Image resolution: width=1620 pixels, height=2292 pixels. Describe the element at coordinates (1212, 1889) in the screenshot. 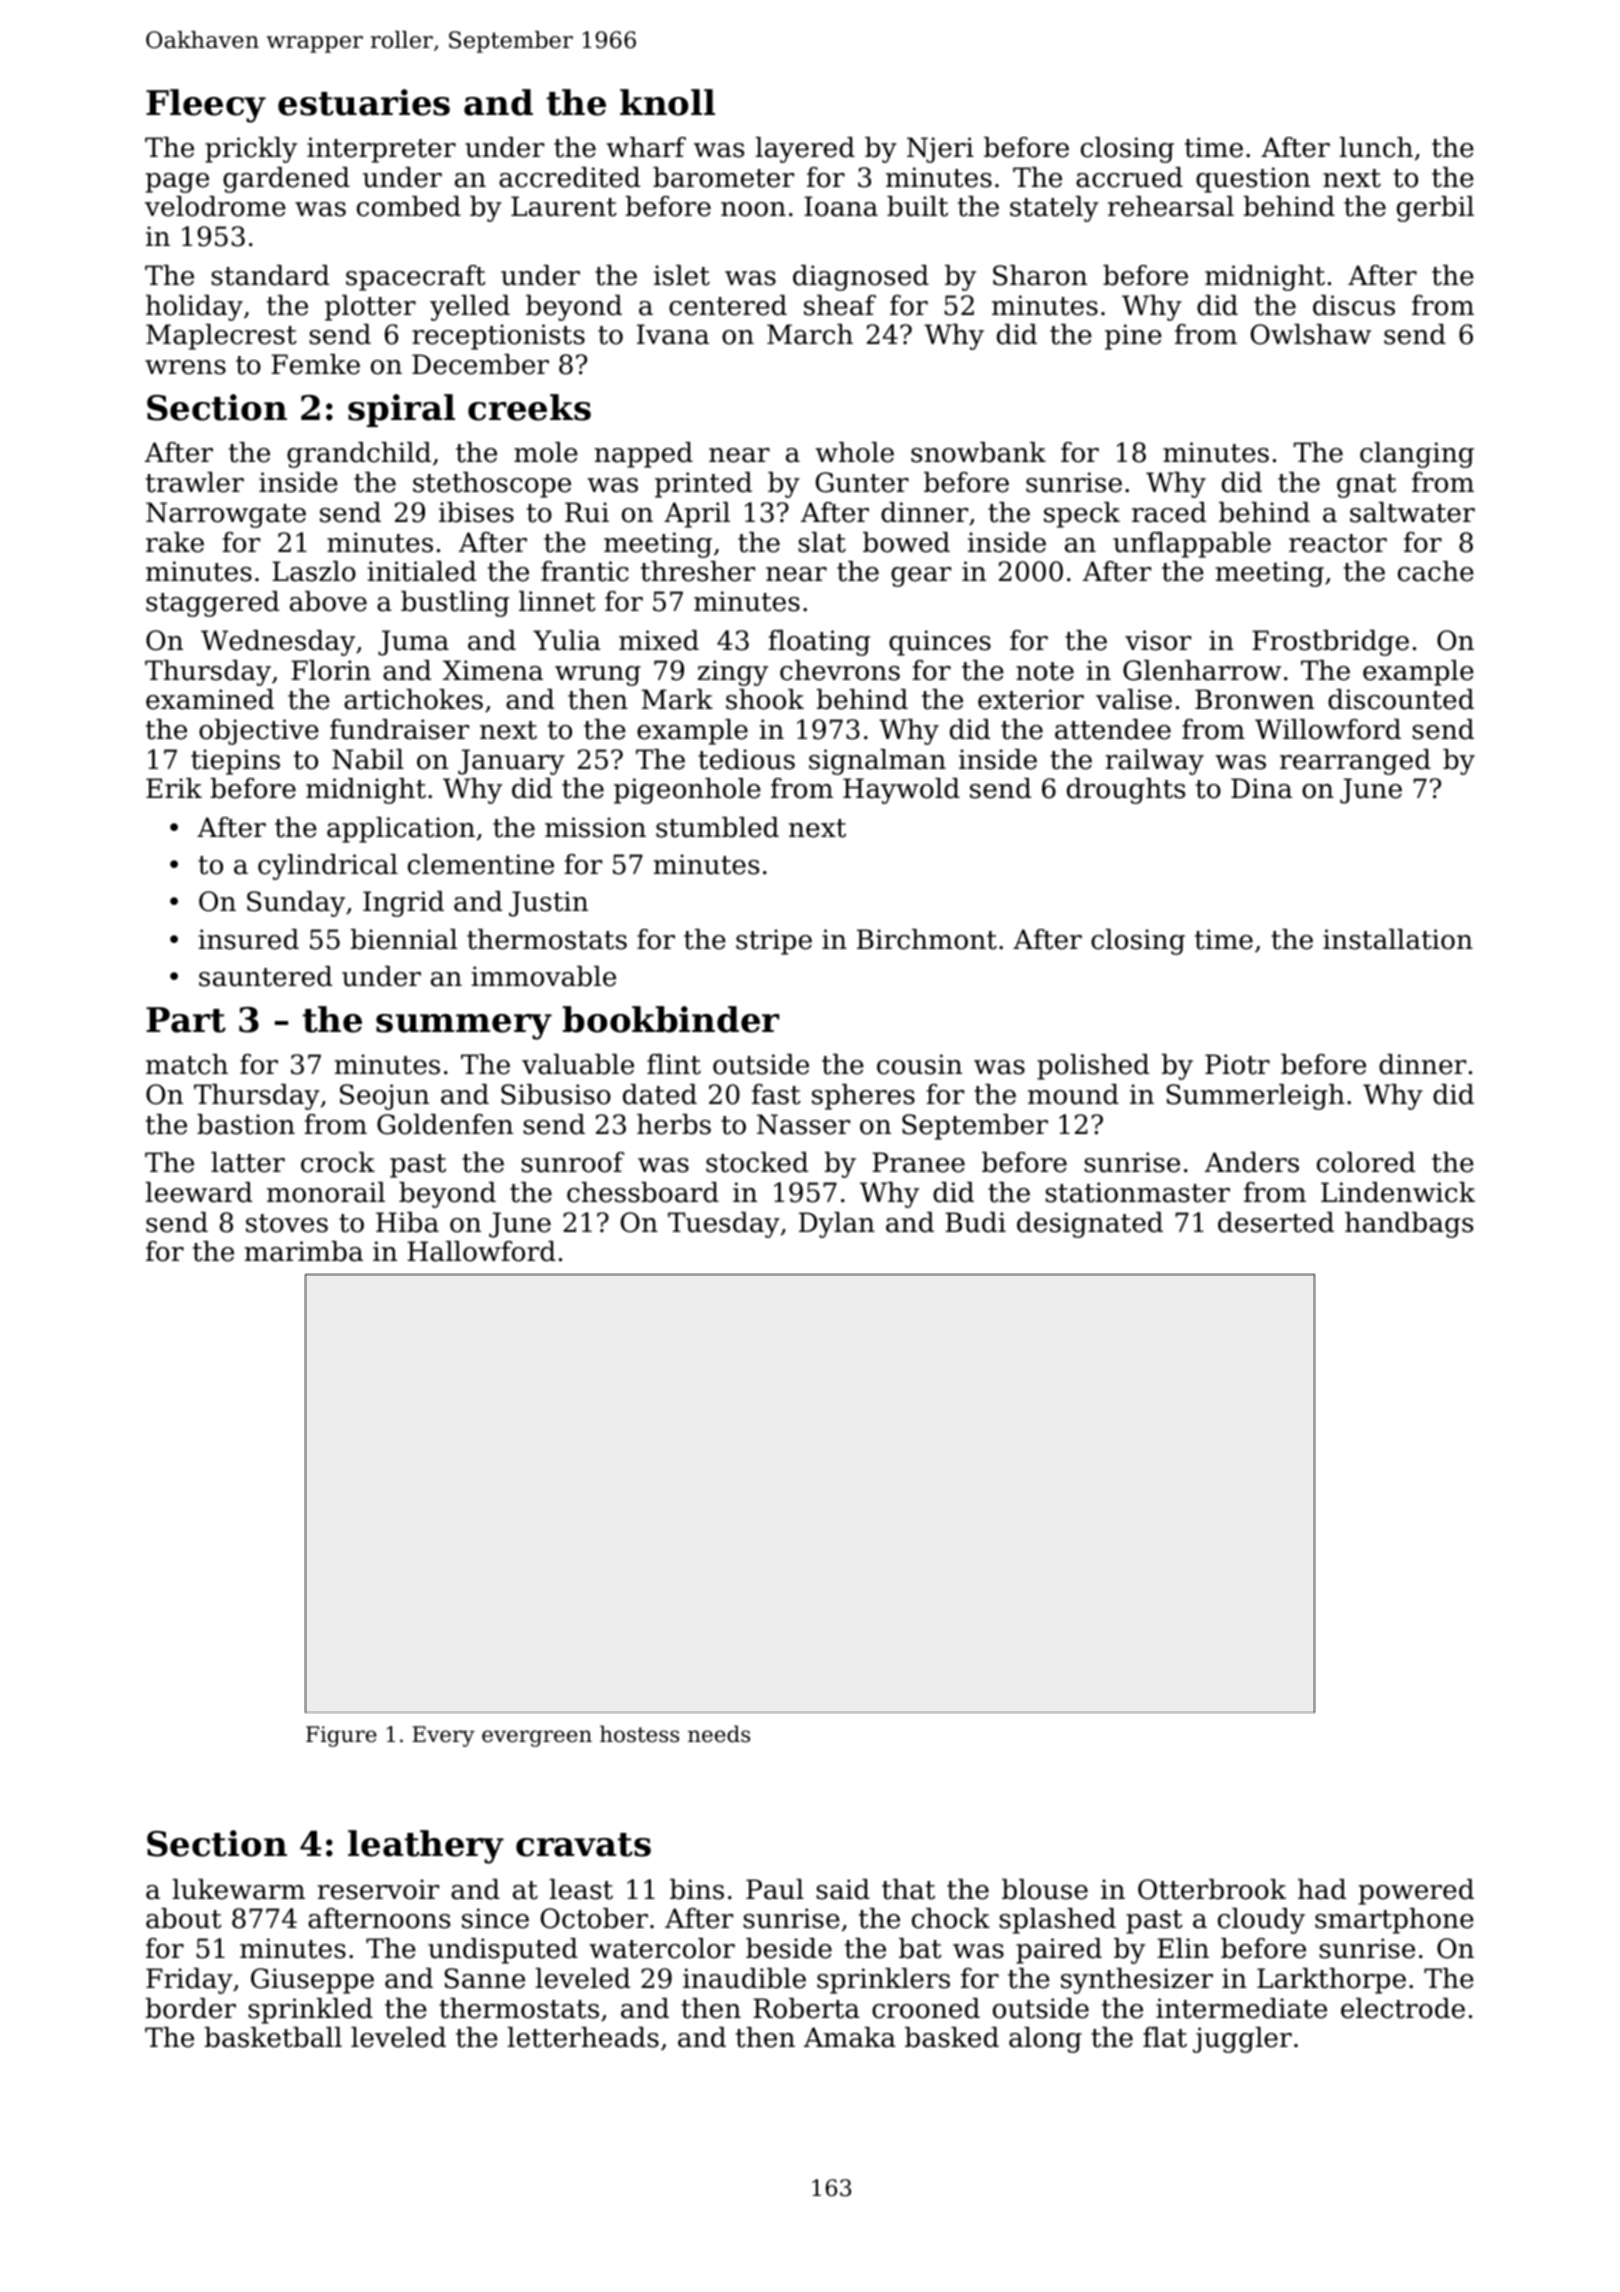

I see `Otterbrook` at that location.
